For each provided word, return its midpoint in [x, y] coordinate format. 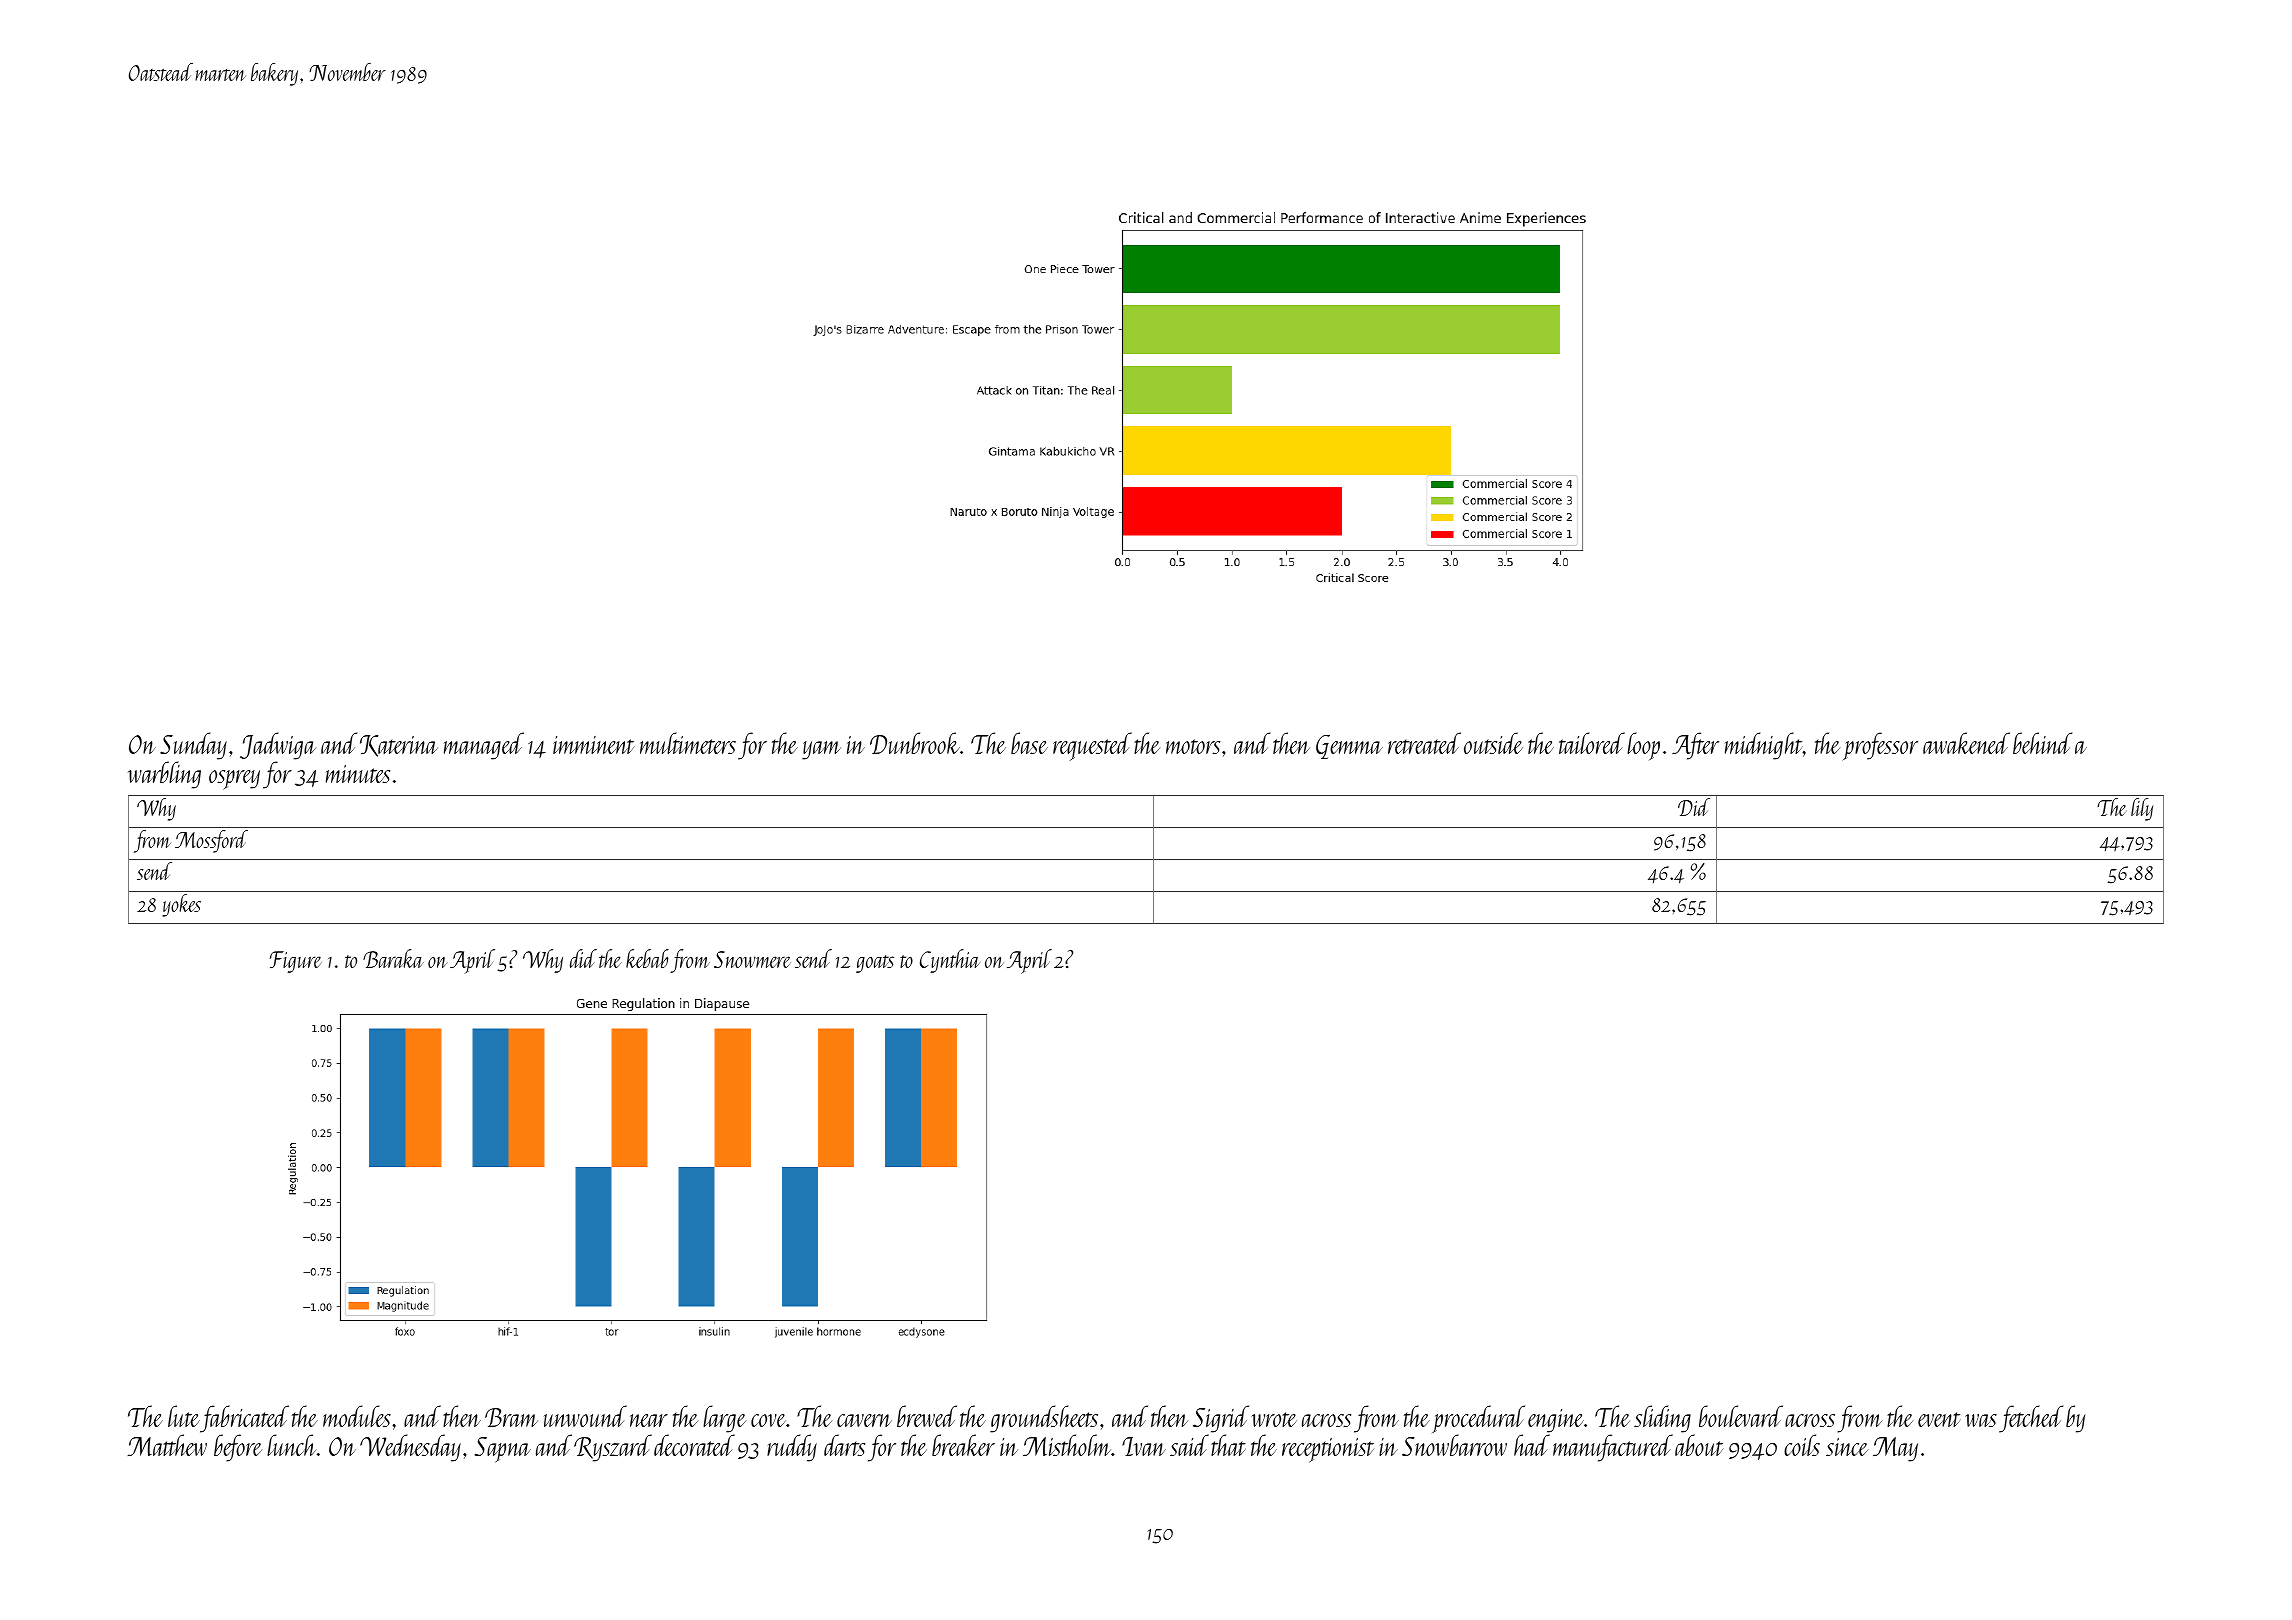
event [1939, 1419]
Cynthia [950, 961]
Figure [296, 962]
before [238, 1448]
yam [821, 750]
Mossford [211, 841]
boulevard [1741, 1416]
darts [844, 1445]
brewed [927, 1416]
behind [2042, 743]
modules [357, 1416]
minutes [358, 774]
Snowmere [752, 959]
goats [875, 964]
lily [2142, 809]
